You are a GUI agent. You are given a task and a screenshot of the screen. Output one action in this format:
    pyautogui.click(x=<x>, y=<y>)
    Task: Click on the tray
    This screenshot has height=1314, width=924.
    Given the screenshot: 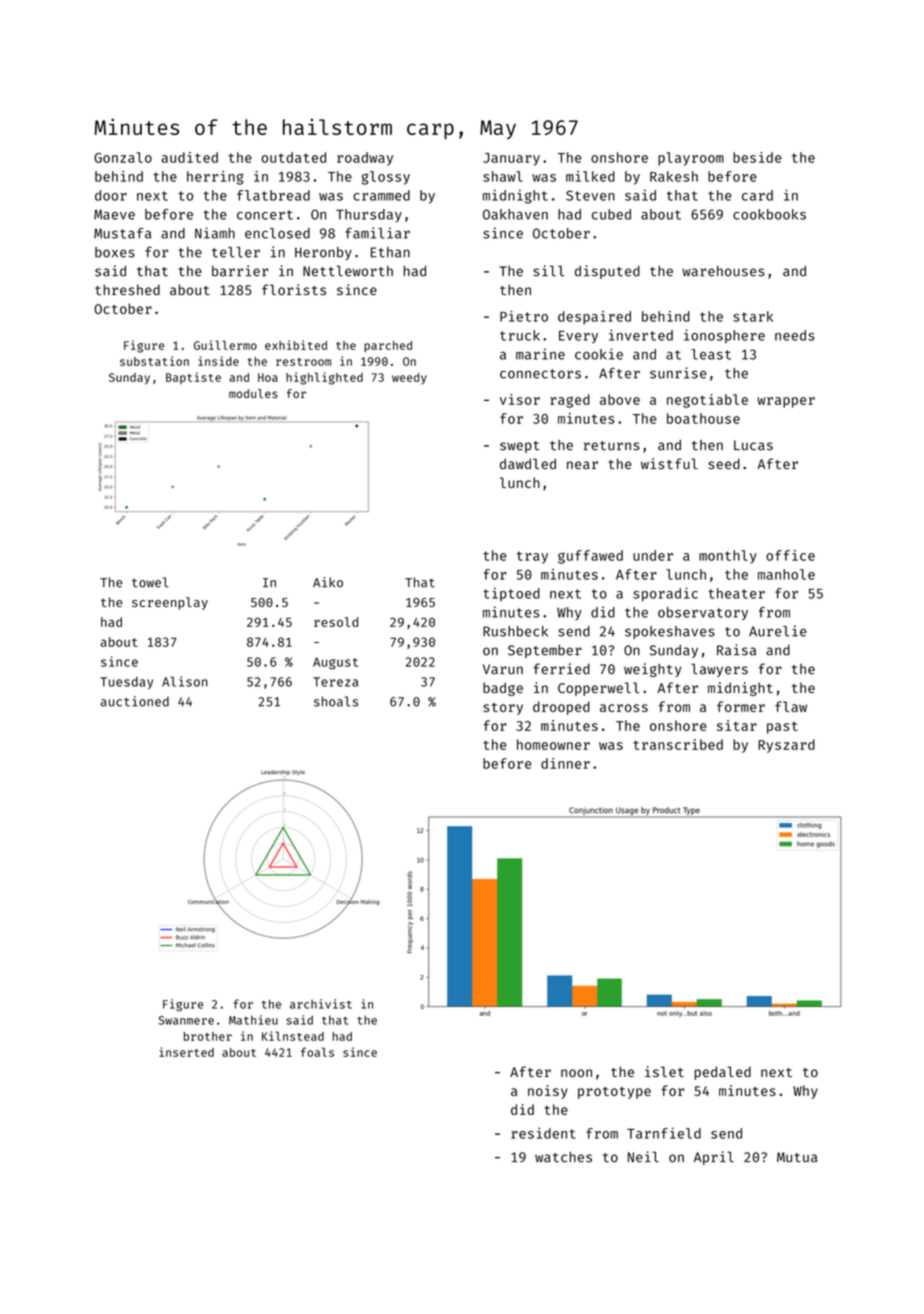 What is the action you would take?
    pyautogui.click(x=532, y=557)
